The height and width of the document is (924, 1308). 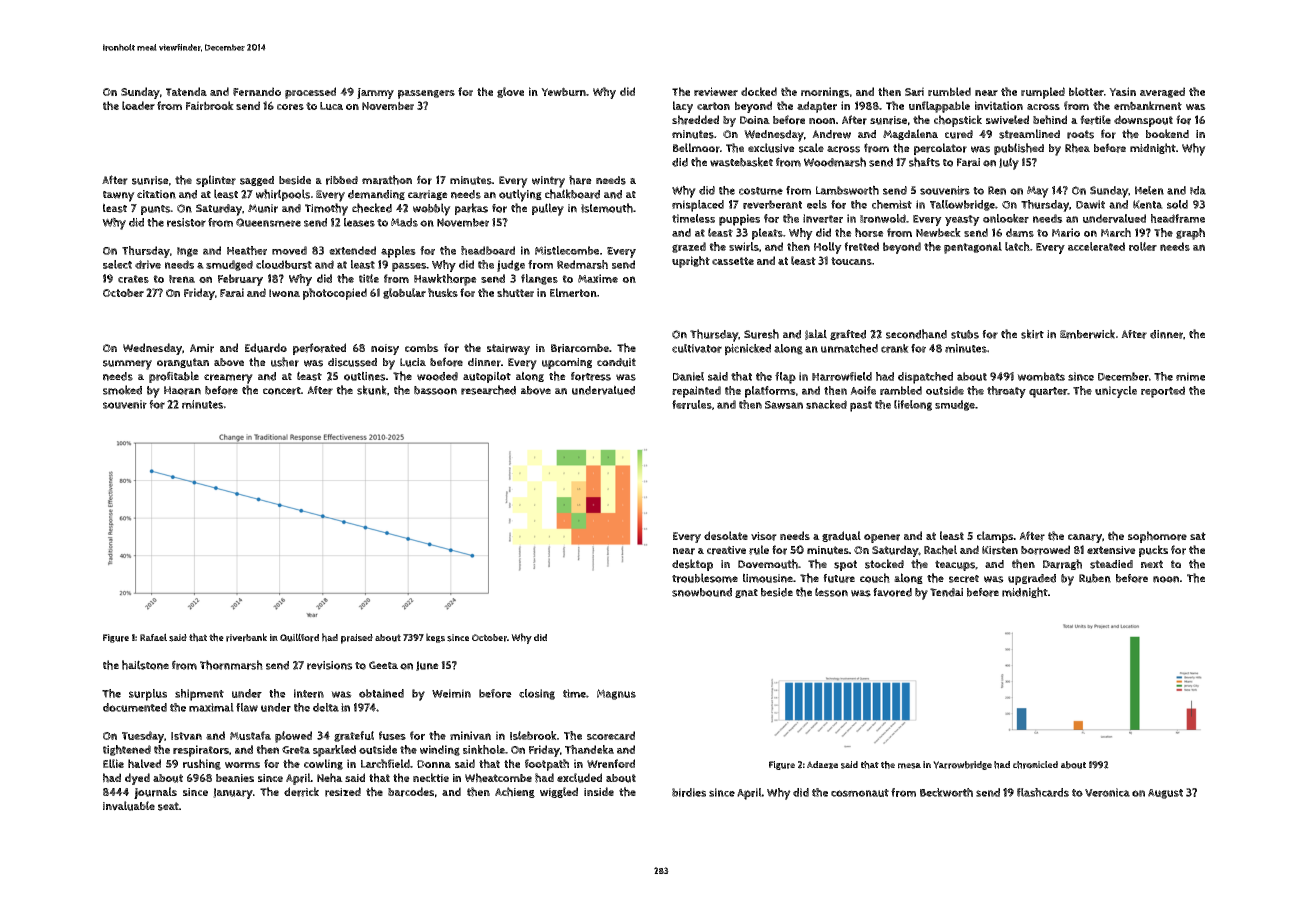 I want to click on seat, so click(x=168, y=806).
